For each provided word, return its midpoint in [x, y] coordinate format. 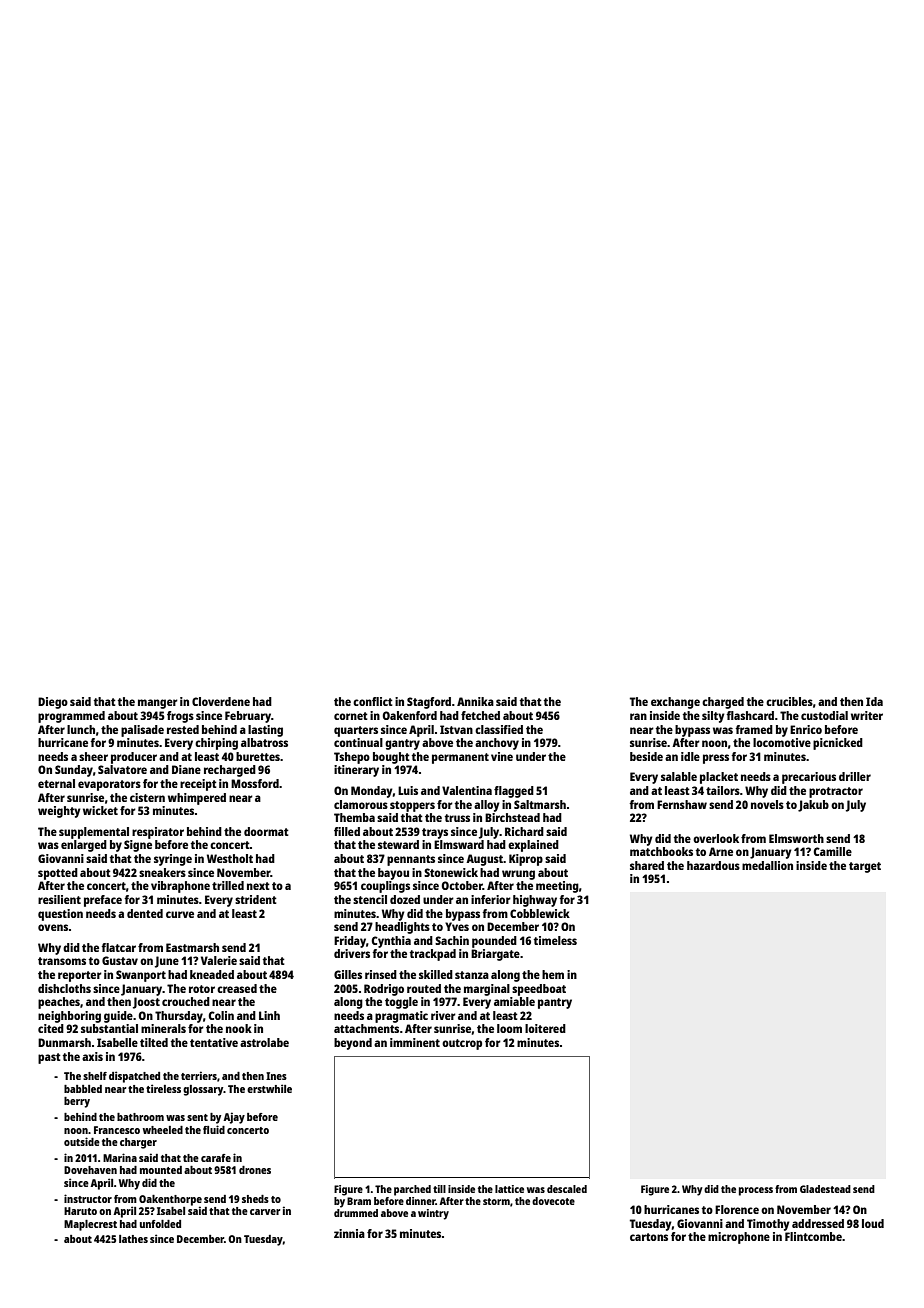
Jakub [813, 806]
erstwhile [269, 1088]
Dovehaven [90, 1170]
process [756, 1191]
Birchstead [512, 817]
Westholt [230, 858]
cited [51, 1028]
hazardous [713, 865]
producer [134, 758]
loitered [545, 1028]
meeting [557, 887]
